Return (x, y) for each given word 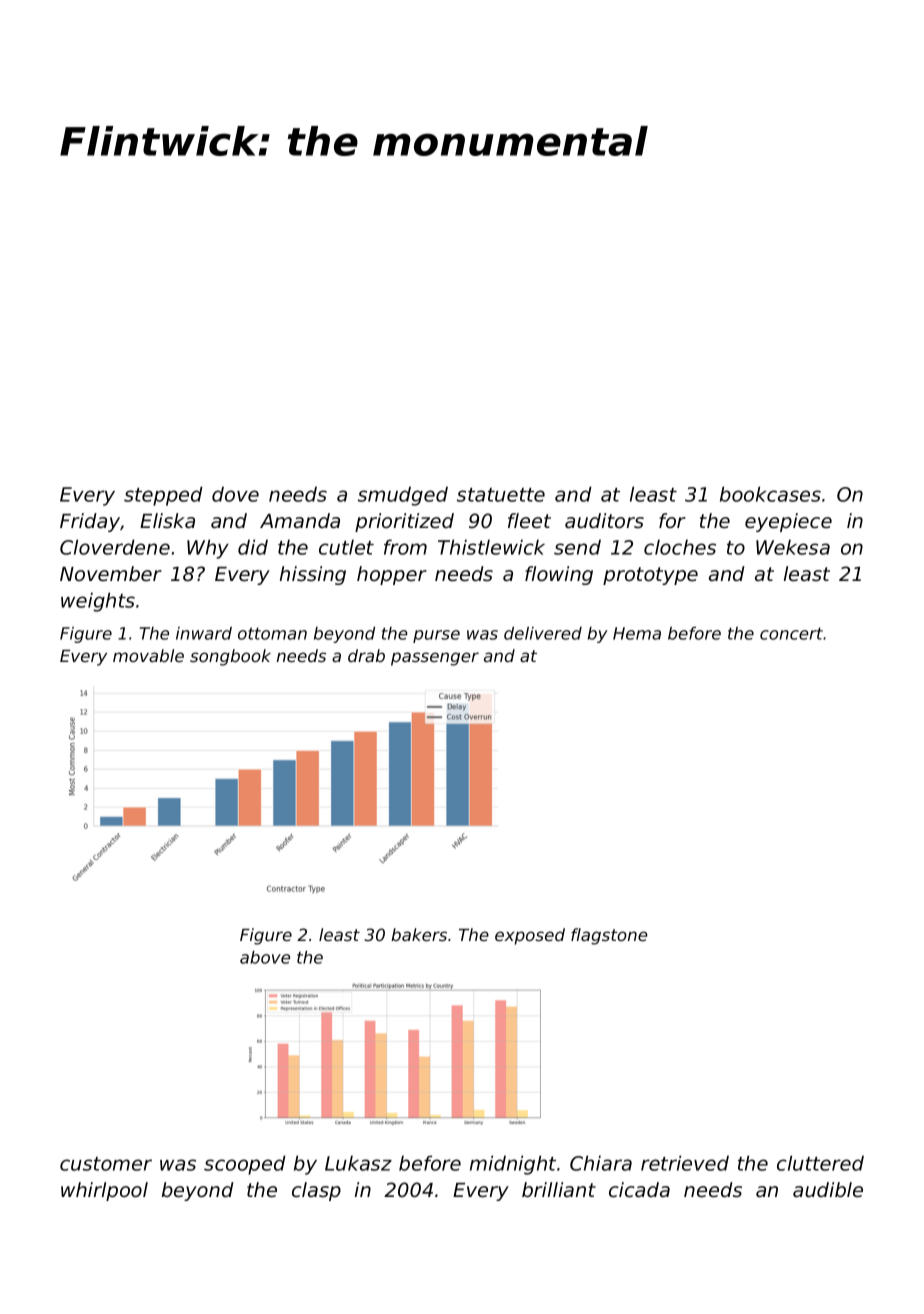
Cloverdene (115, 547)
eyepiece (788, 522)
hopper (392, 575)
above (265, 957)
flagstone (609, 936)
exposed (530, 936)
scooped (245, 1165)
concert (791, 633)
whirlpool (104, 1191)
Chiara (601, 1163)
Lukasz (358, 1163)
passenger (435, 659)
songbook (230, 657)
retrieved (685, 1163)
